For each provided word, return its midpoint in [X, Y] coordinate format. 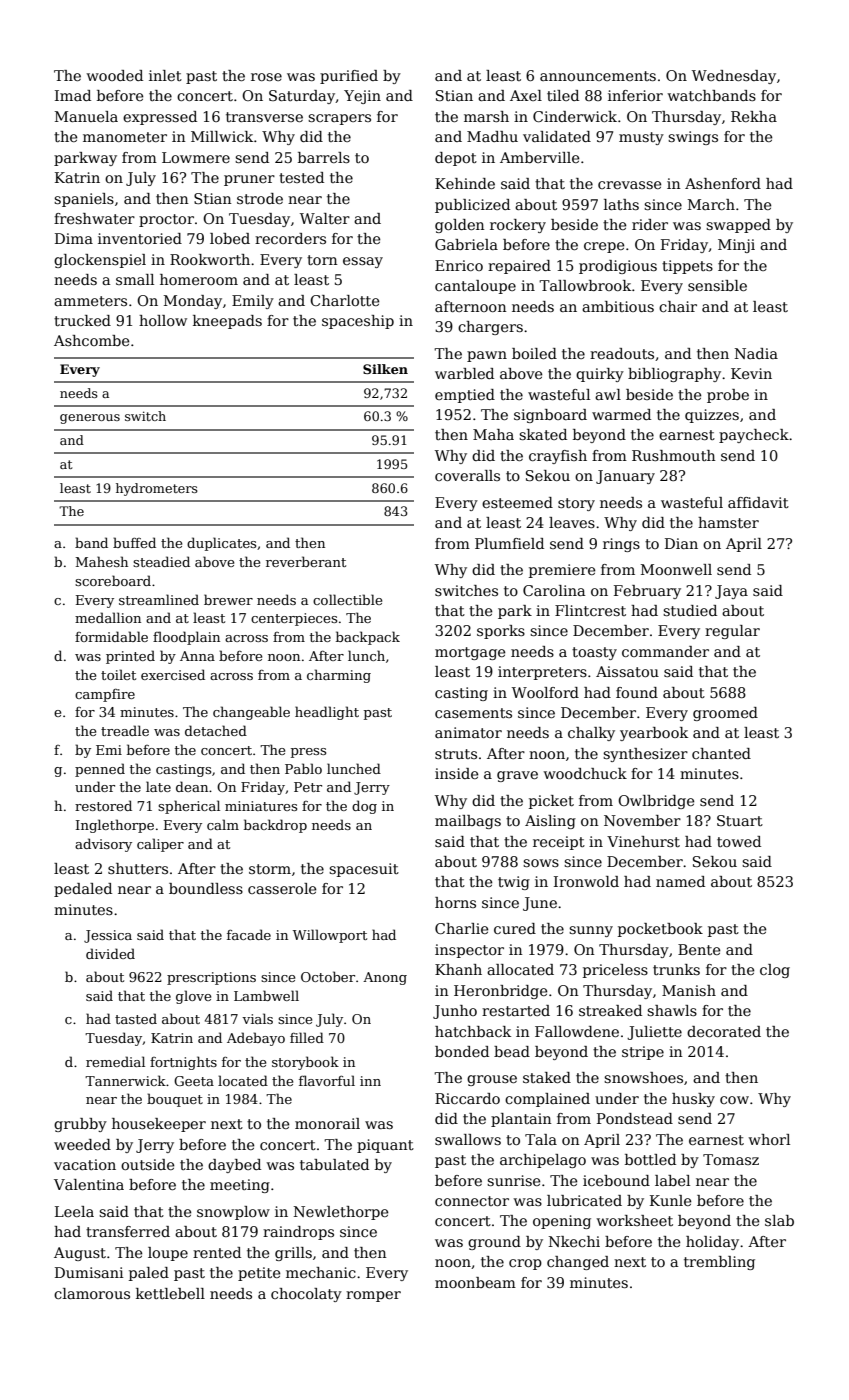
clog [775, 971]
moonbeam [475, 1282]
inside [456, 773]
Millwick [222, 136]
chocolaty [306, 1295]
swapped [738, 226]
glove [193, 997]
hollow [163, 320]
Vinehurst [643, 841]
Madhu [492, 136]
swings [693, 138]
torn [322, 260]
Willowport [330, 936]
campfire [105, 695]
